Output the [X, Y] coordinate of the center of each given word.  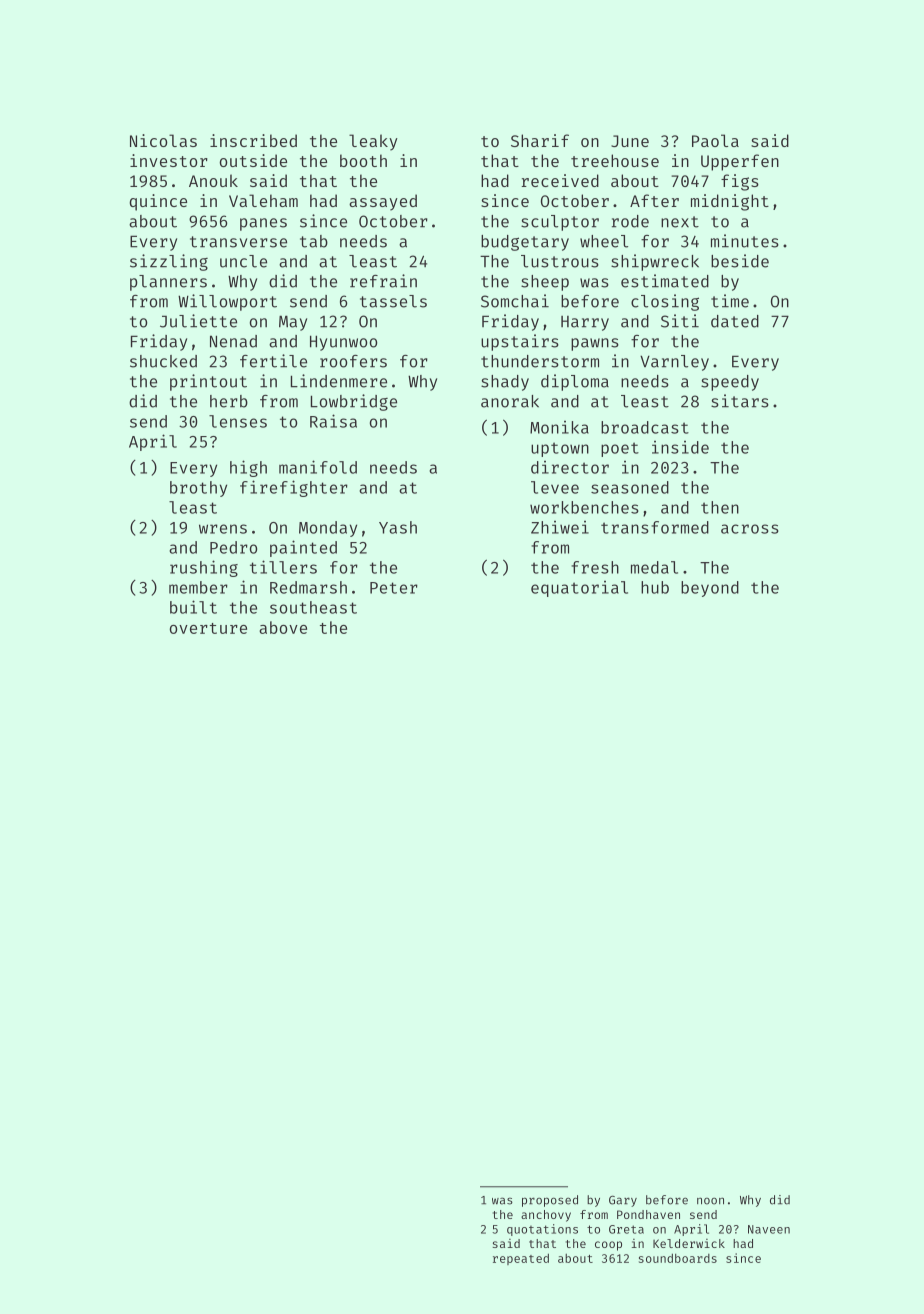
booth [363, 160]
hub [655, 587]
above [283, 627]
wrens [223, 529]
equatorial [579, 589]
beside [740, 261]
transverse [238, 242]
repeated [521, 1259]
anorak [510, 401]
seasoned [630, 487]
